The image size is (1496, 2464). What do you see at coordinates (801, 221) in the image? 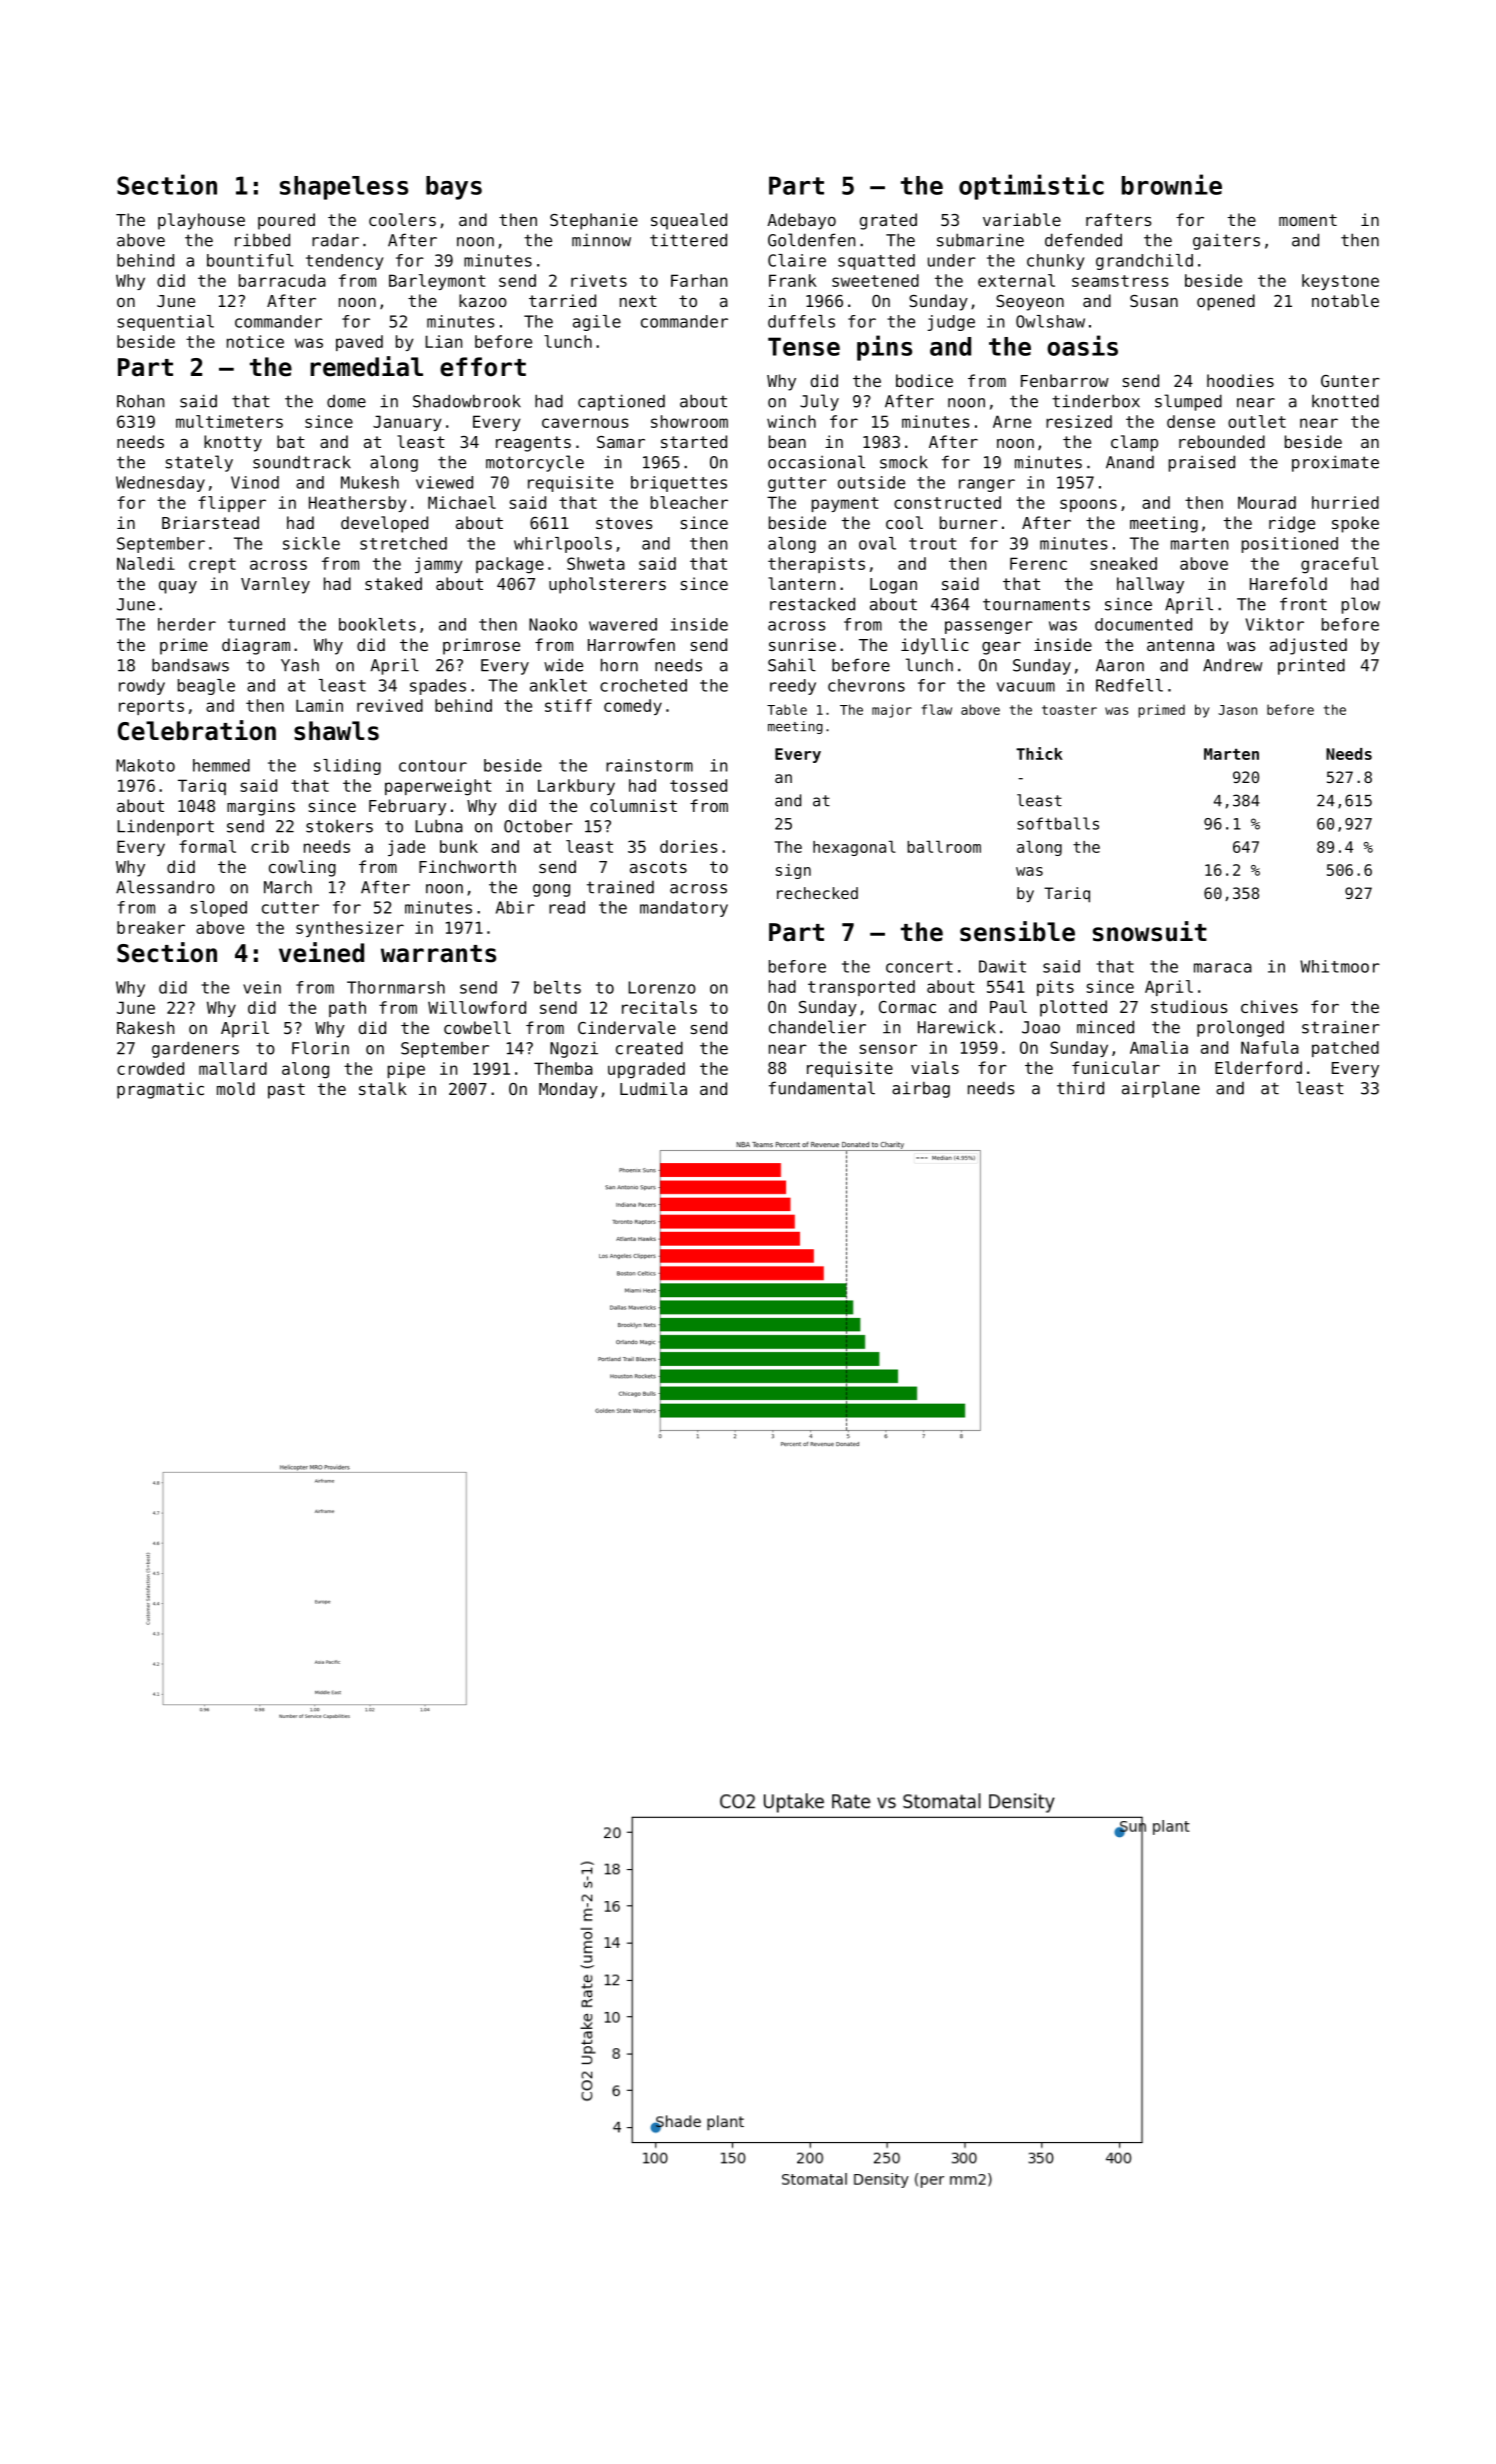
I see `Adebayo` at bounding box center [801, 221].
